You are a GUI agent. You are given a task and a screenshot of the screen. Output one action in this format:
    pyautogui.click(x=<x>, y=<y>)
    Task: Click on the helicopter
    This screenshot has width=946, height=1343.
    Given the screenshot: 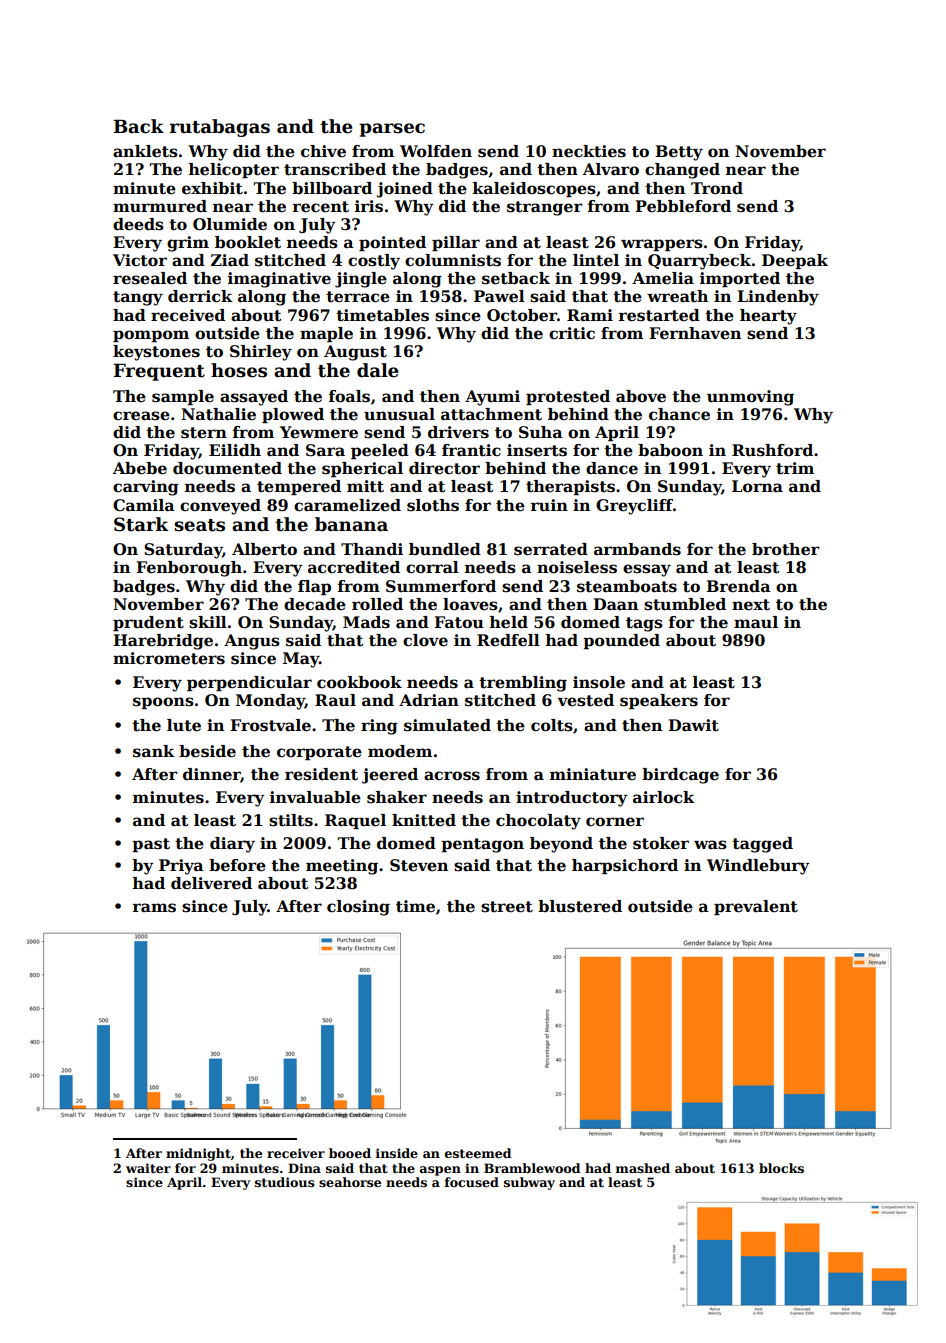 What is the action you would take?
    pyautogui.click(x=234, y=170)
